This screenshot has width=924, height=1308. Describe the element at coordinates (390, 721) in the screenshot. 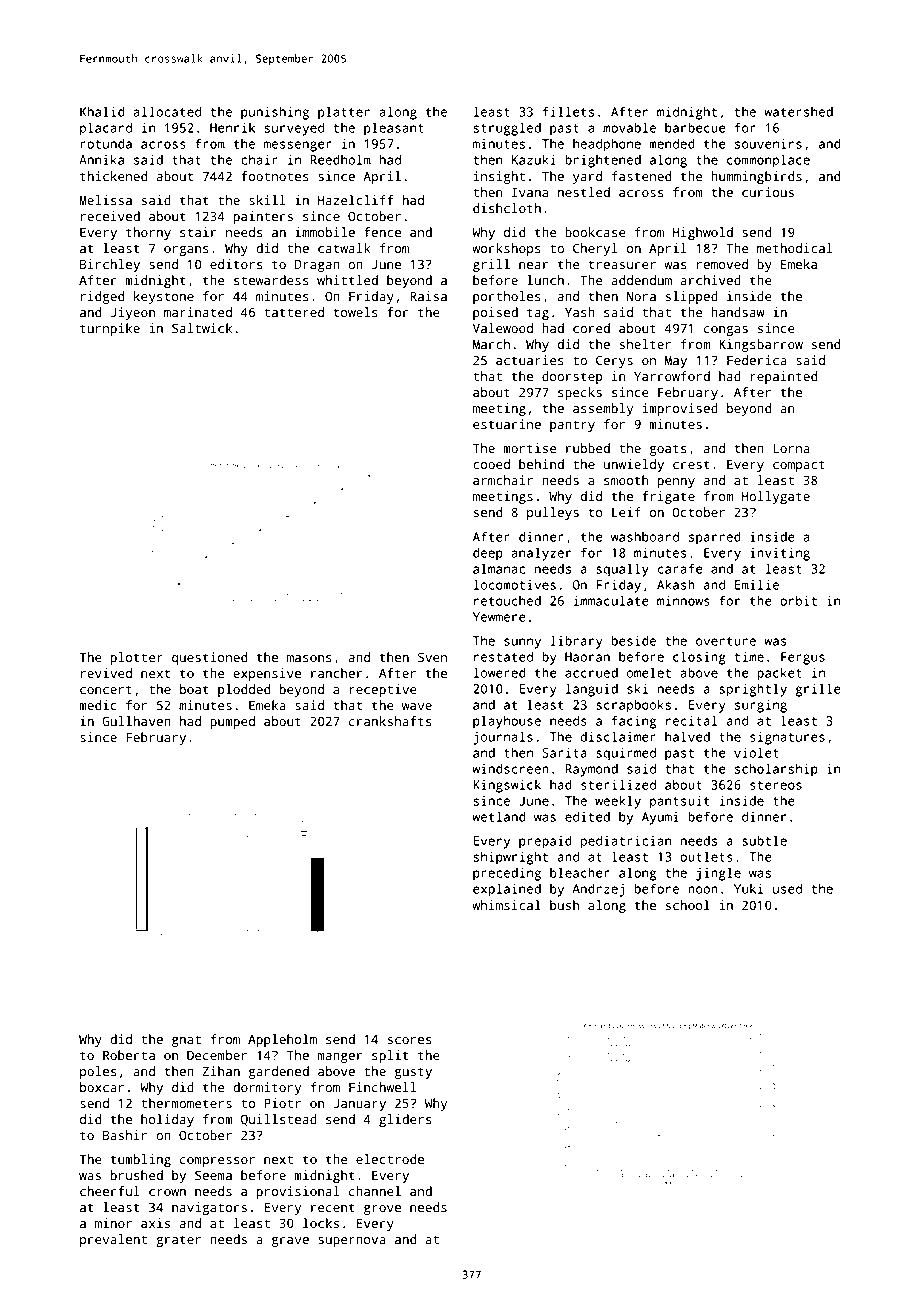

I see `crankshafts` at that location.
